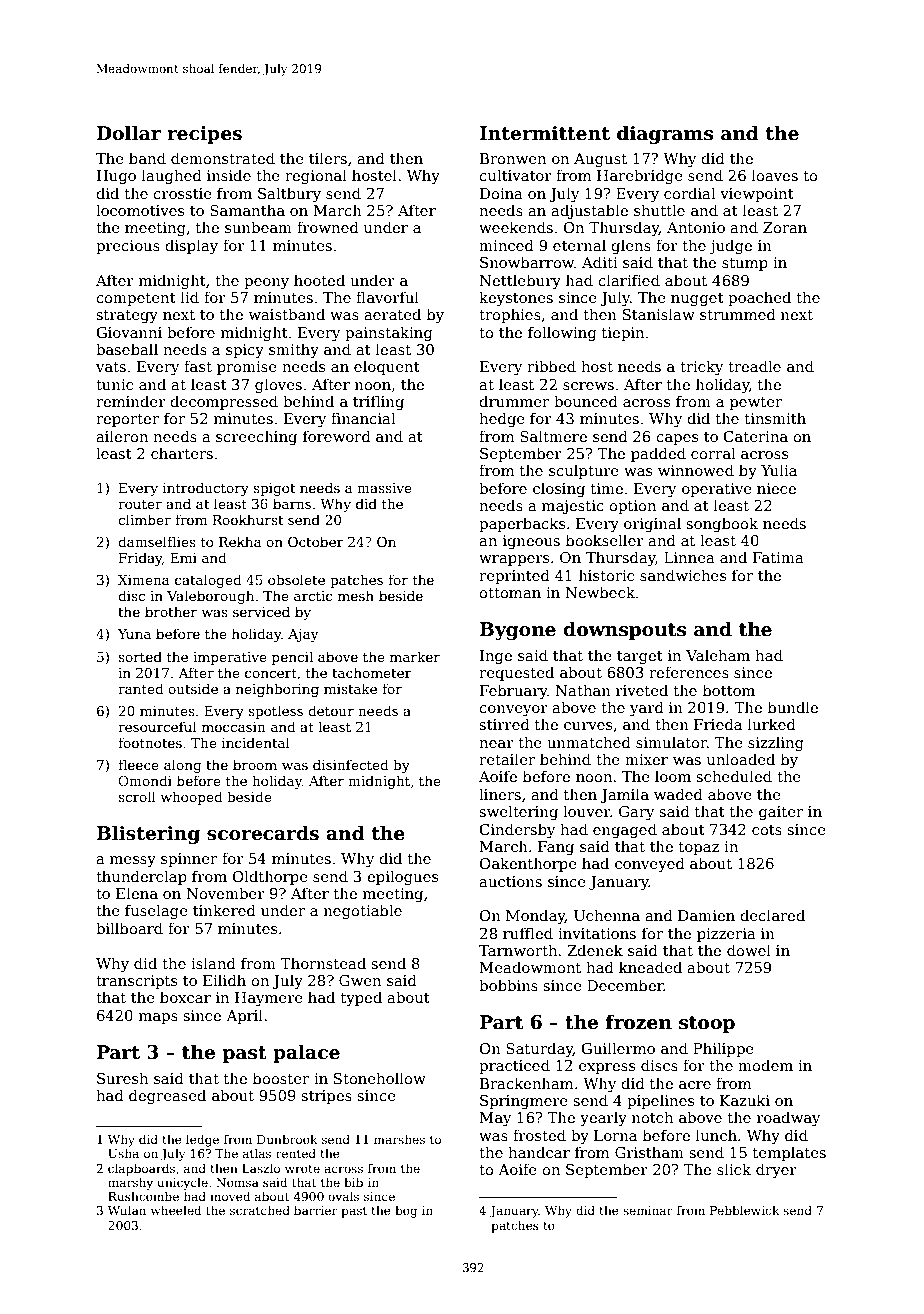  Describe the element at coordinates (624, 795) in the screenshot. I see `Jamila` at that location.
